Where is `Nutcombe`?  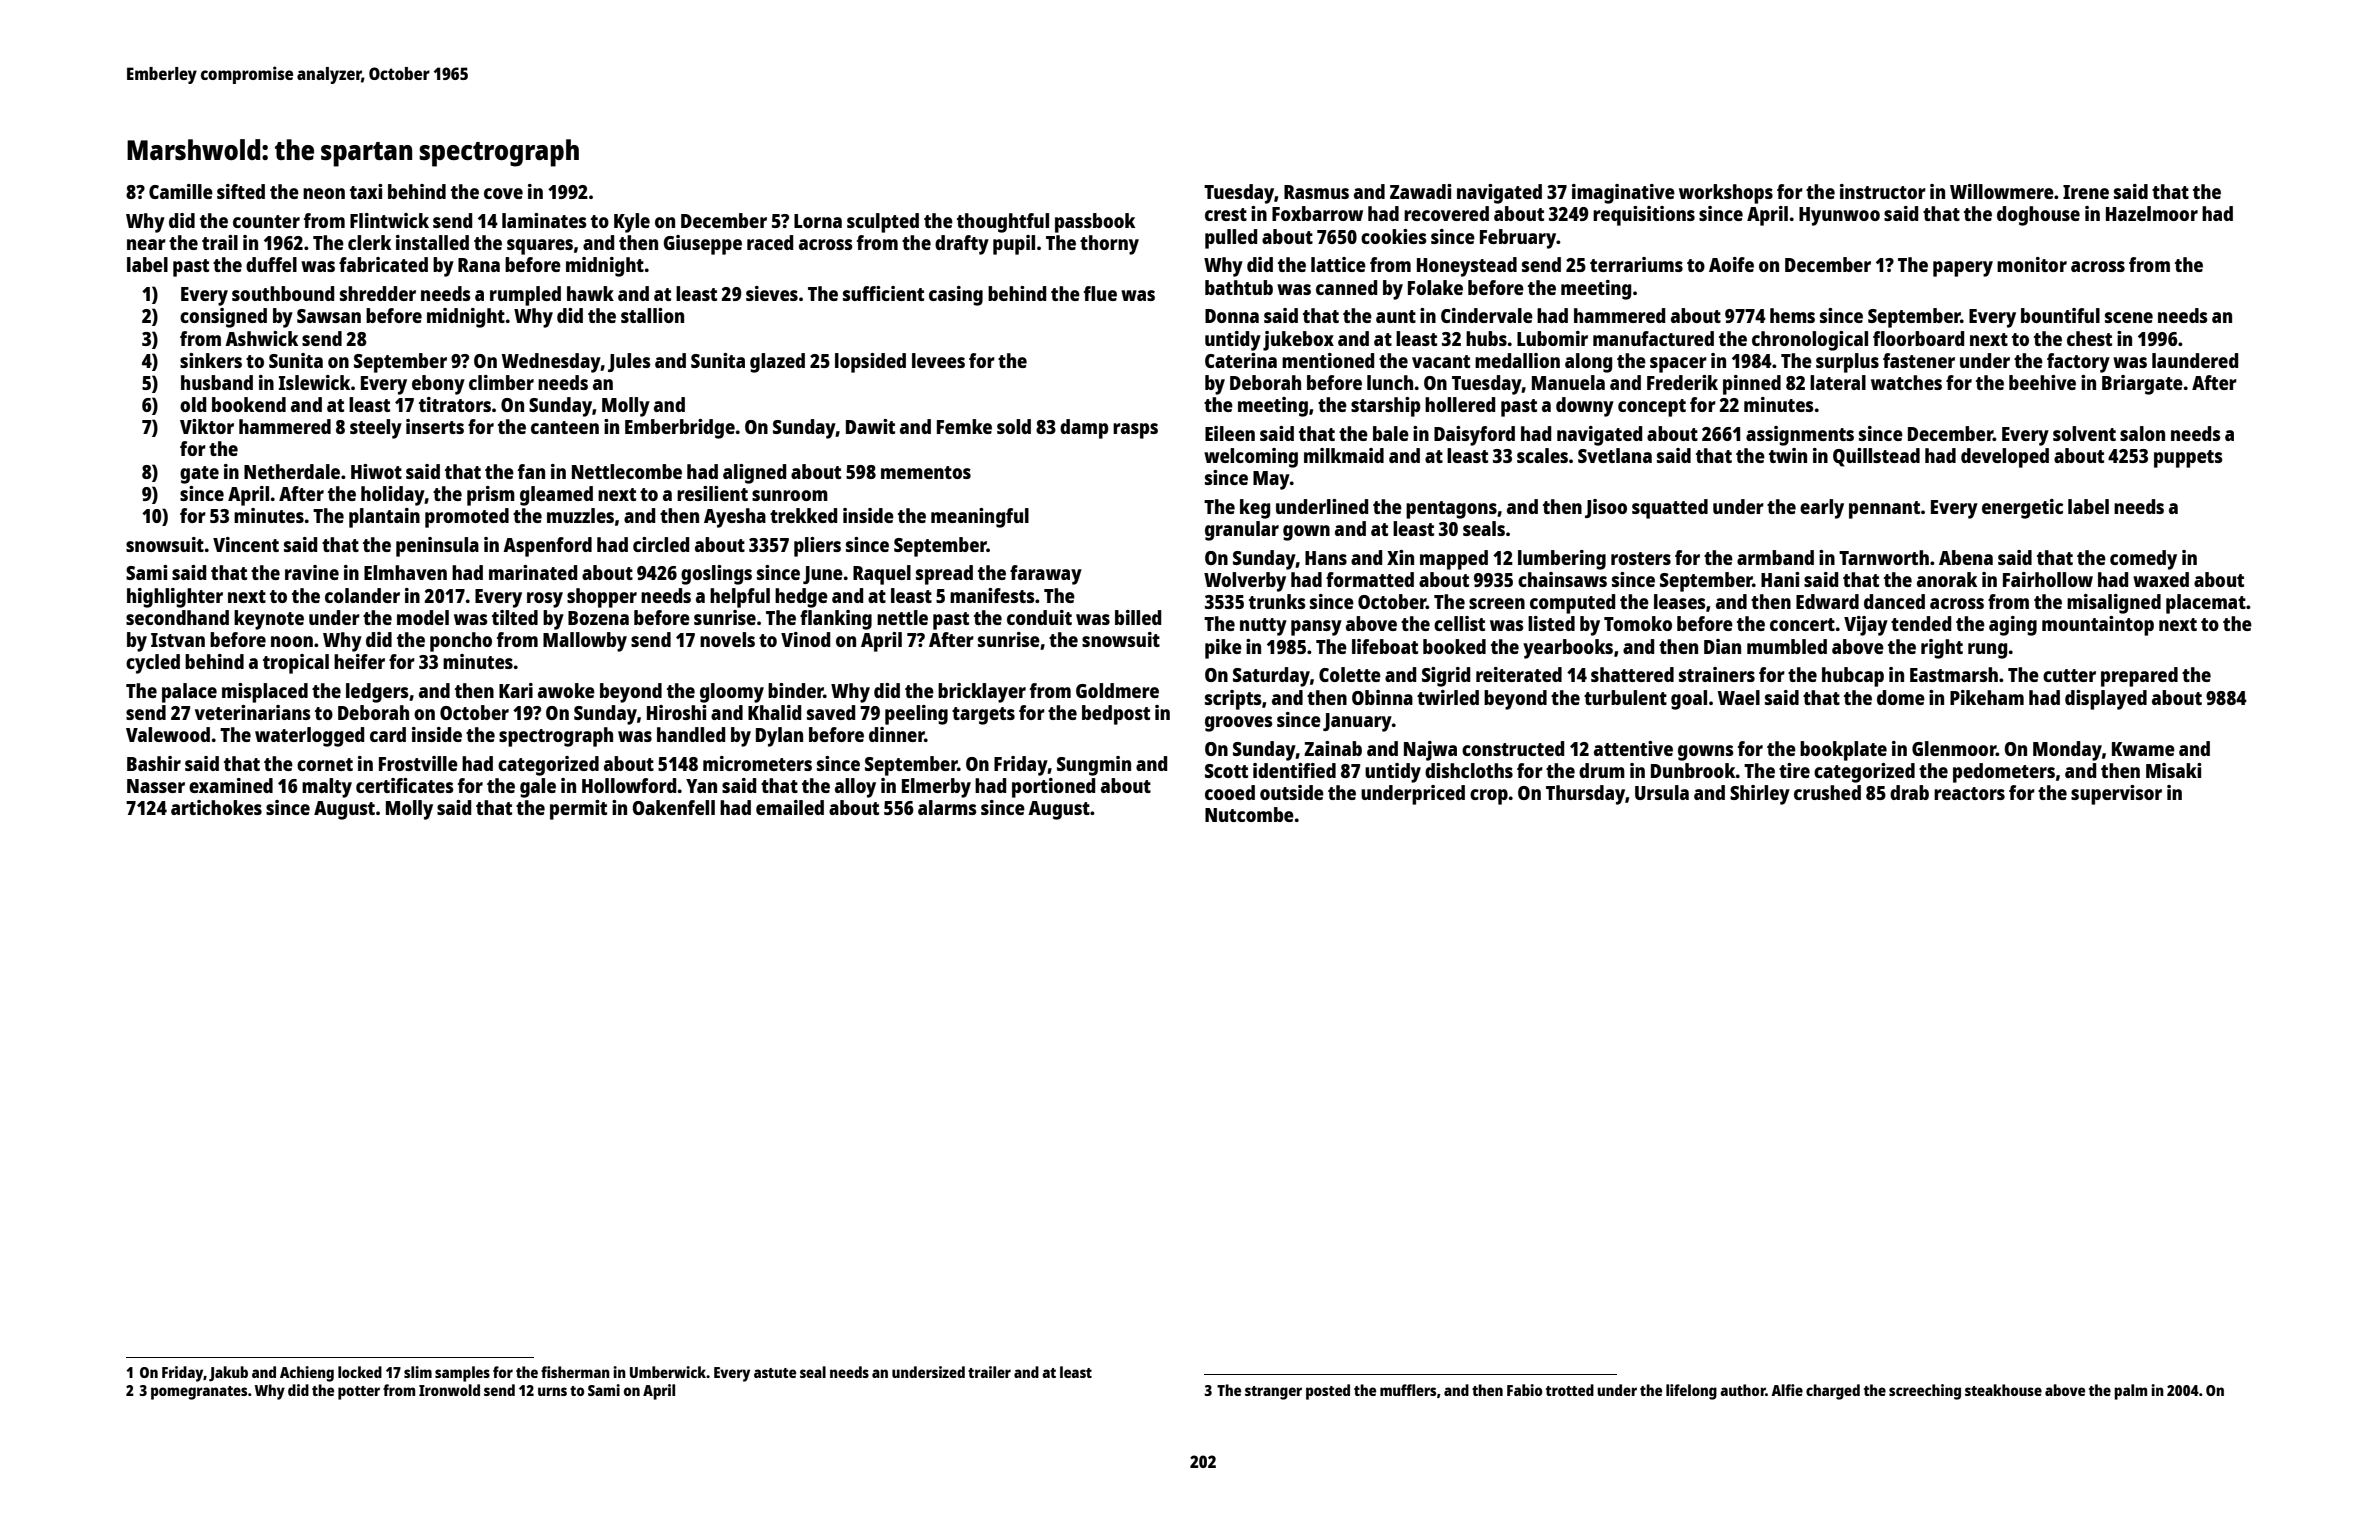
Nutcombe is located at coordinates (1249, 814).
